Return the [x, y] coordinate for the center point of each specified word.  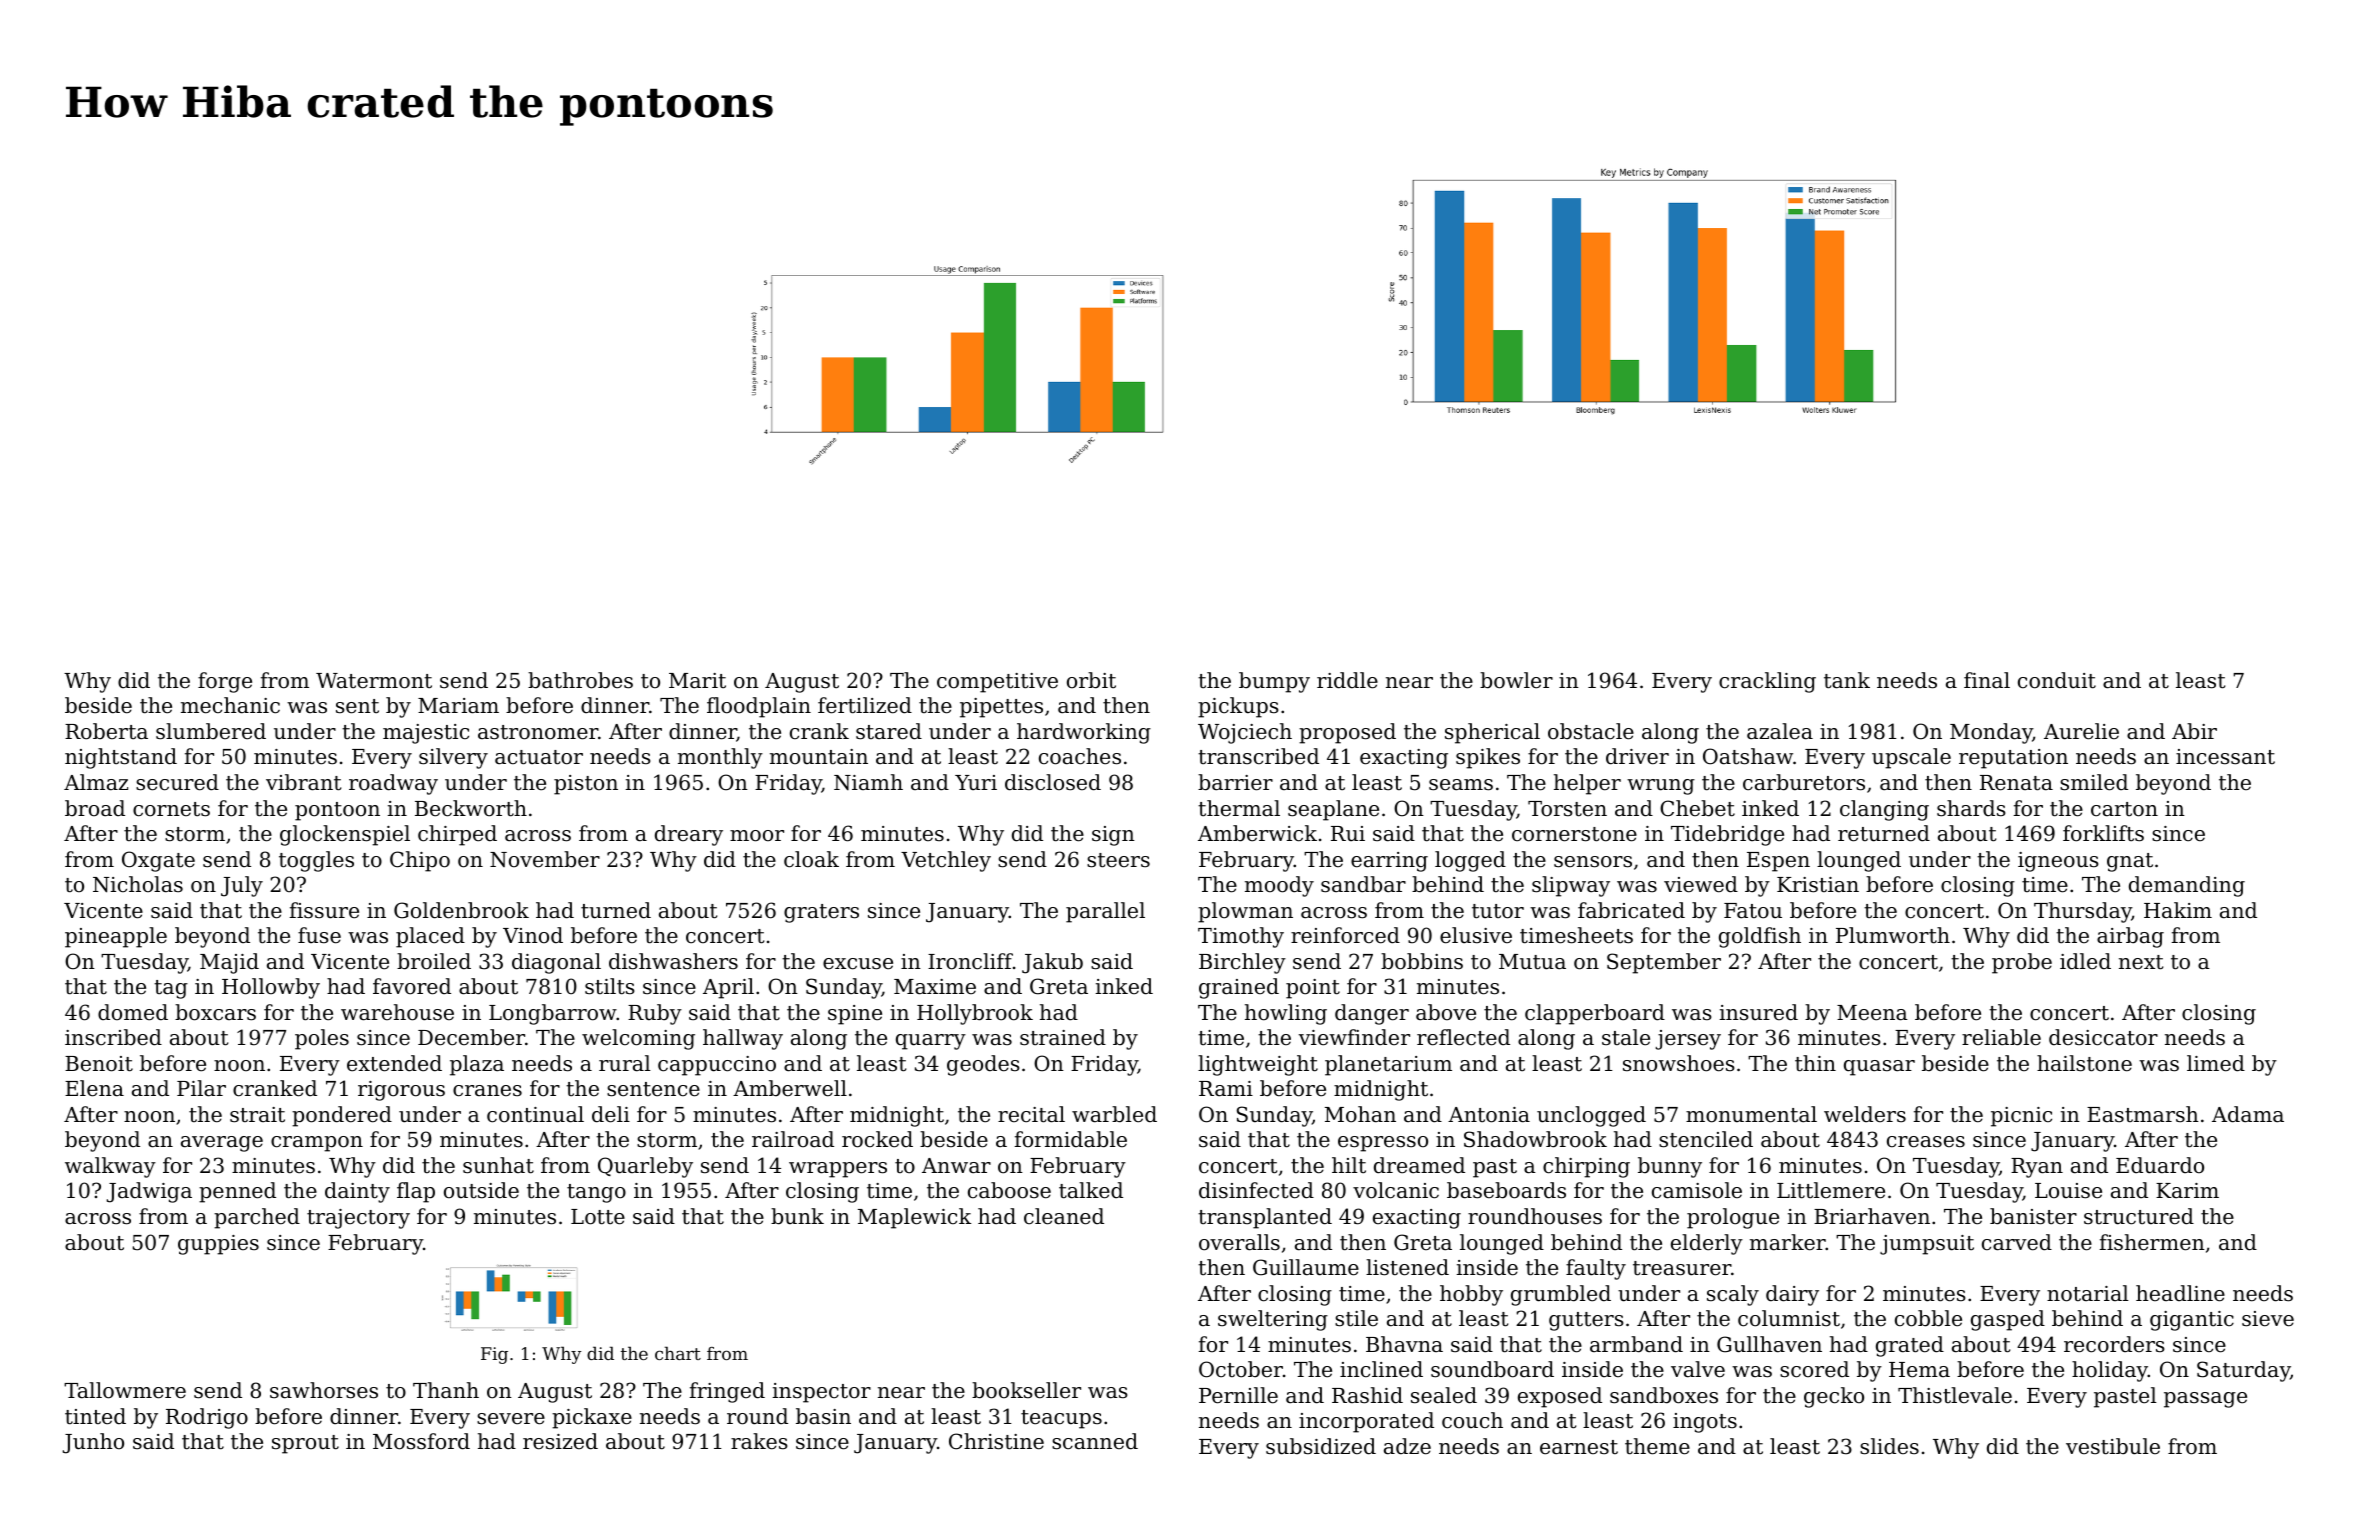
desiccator [2103, 1037]
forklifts [2103, 833]
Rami [1226, 1089]
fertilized [865, 705]
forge [225, 682]
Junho [93, 1443]
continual [535, 1114]
